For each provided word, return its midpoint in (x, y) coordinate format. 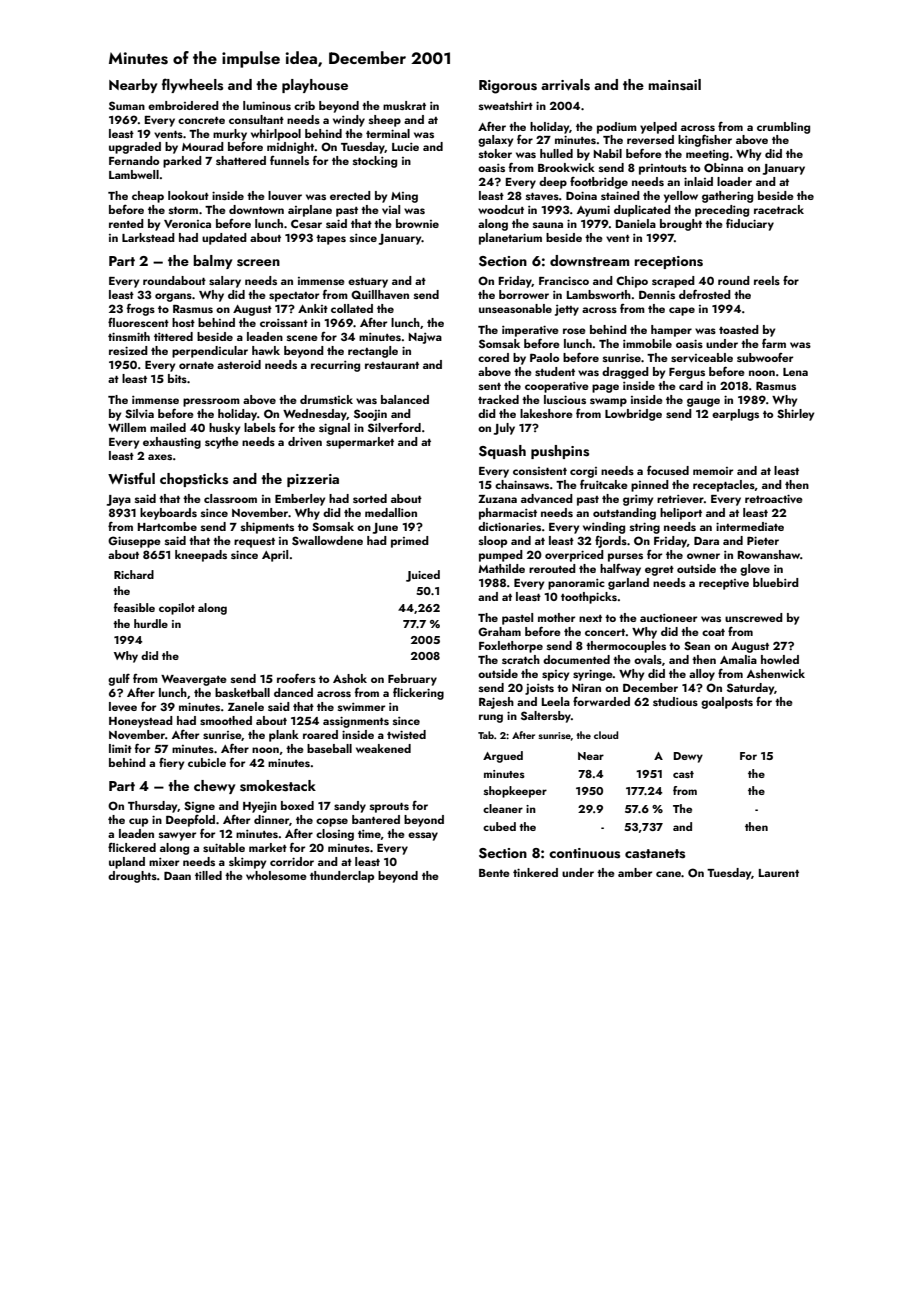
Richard (134, 574)
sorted (370, 498)
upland (127, 863)
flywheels (192, 85)
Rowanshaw (769, 554)
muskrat (404, 105)
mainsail (674, 85)
